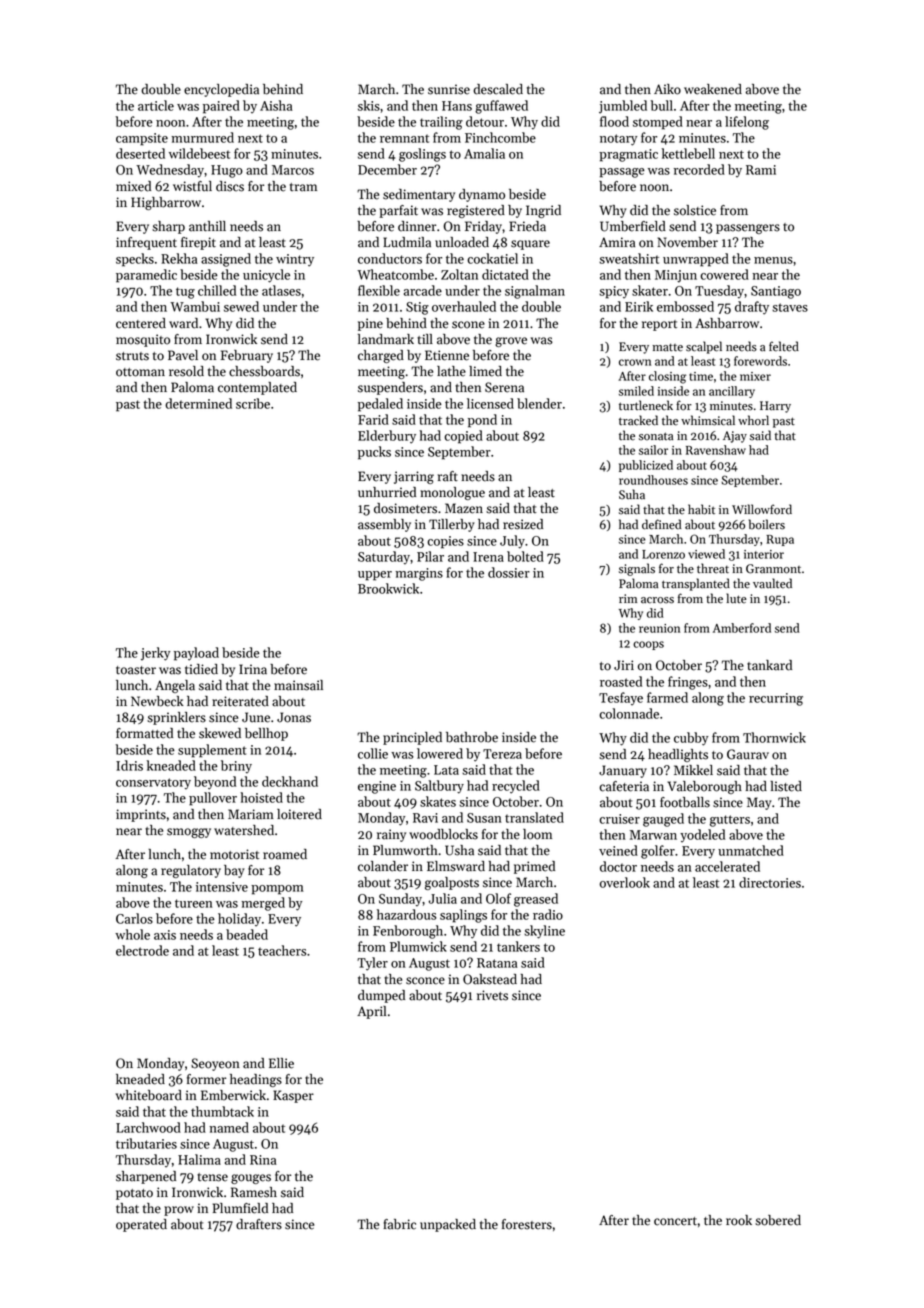  Describe the element at coordinates (229, 1127) in the screenshot. I see `named` at that location.
